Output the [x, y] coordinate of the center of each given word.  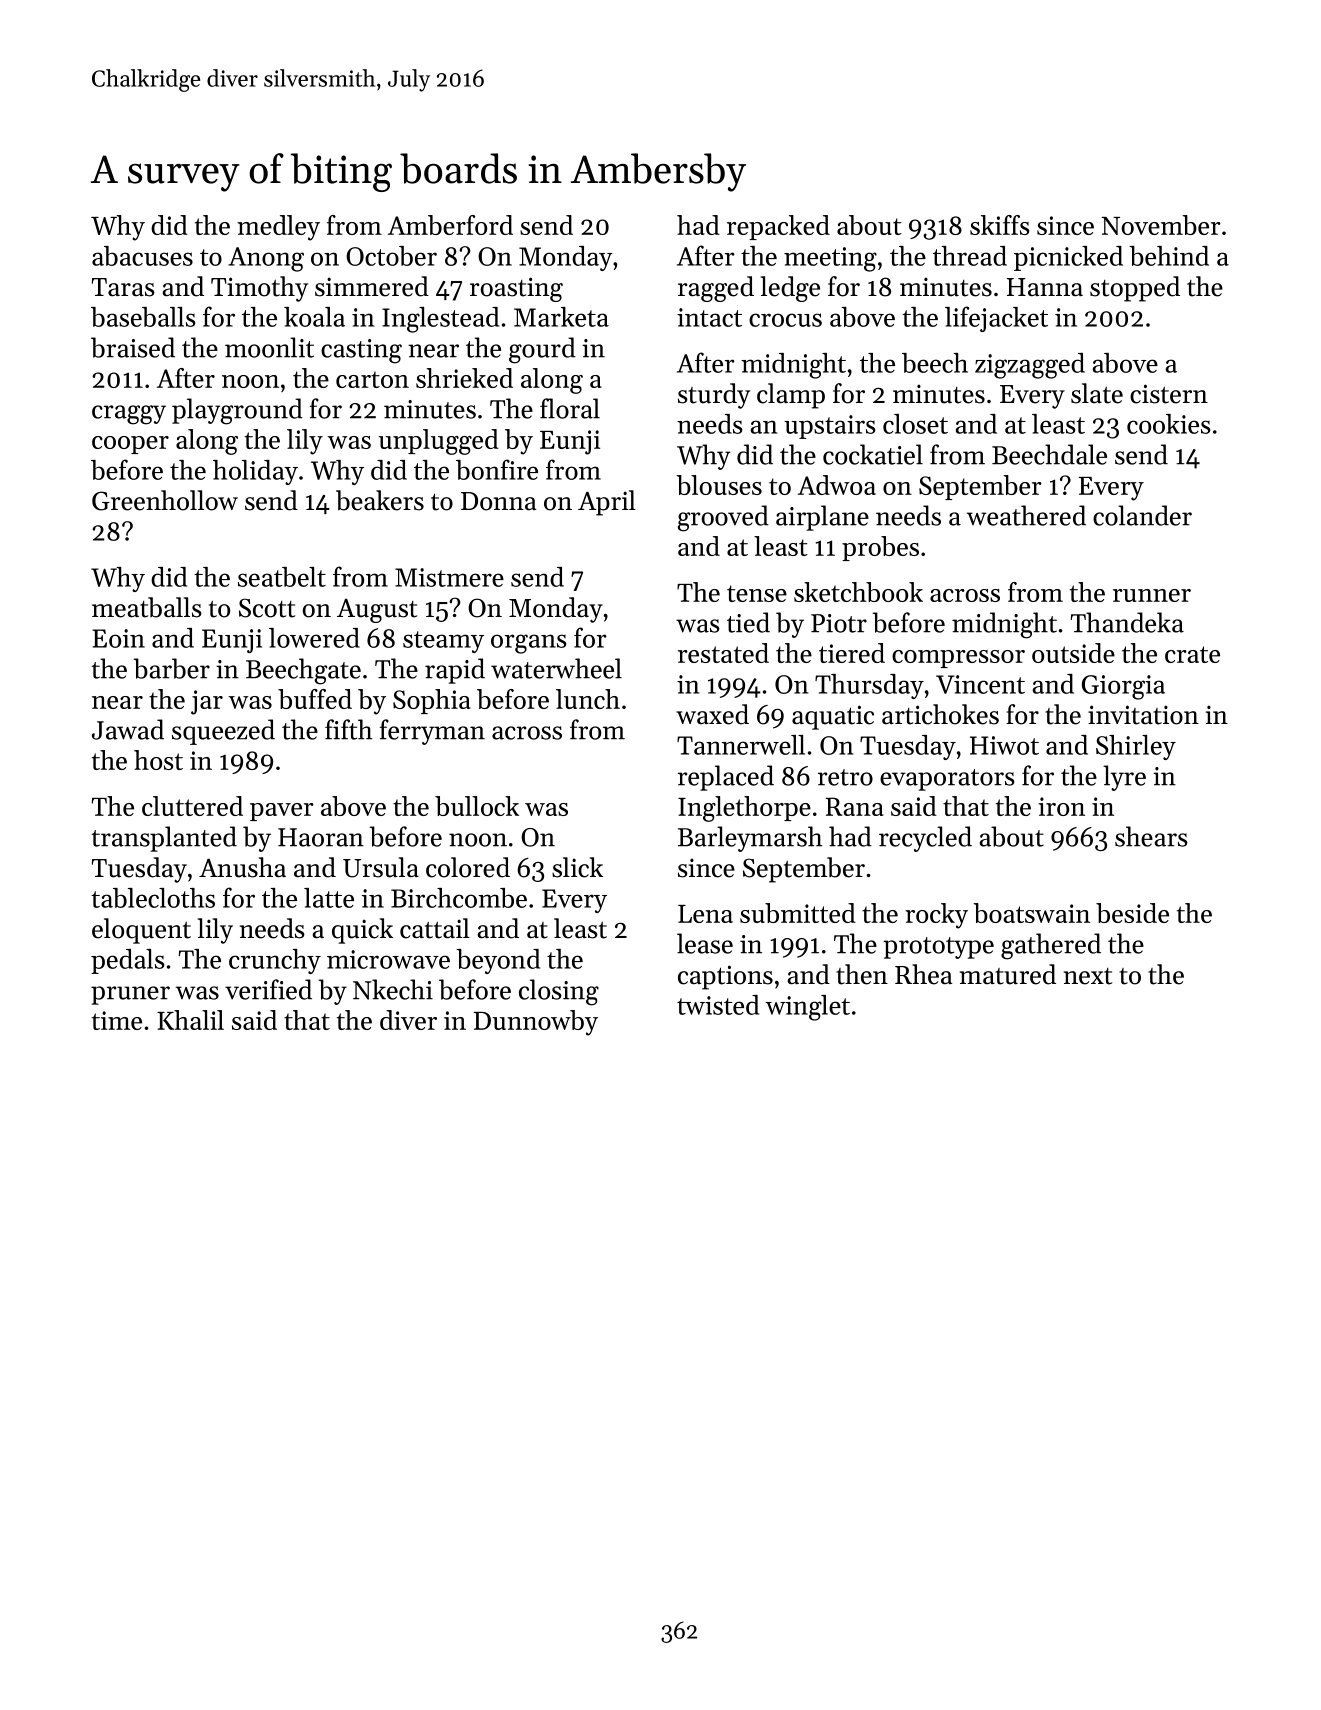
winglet [807, 1008]
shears [1151, 836]
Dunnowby [536, 1023]
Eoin [118, 638]
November [1161, 225]
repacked [778, 227]
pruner [130, 995]
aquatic [833, 717]
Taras [123, 287]
